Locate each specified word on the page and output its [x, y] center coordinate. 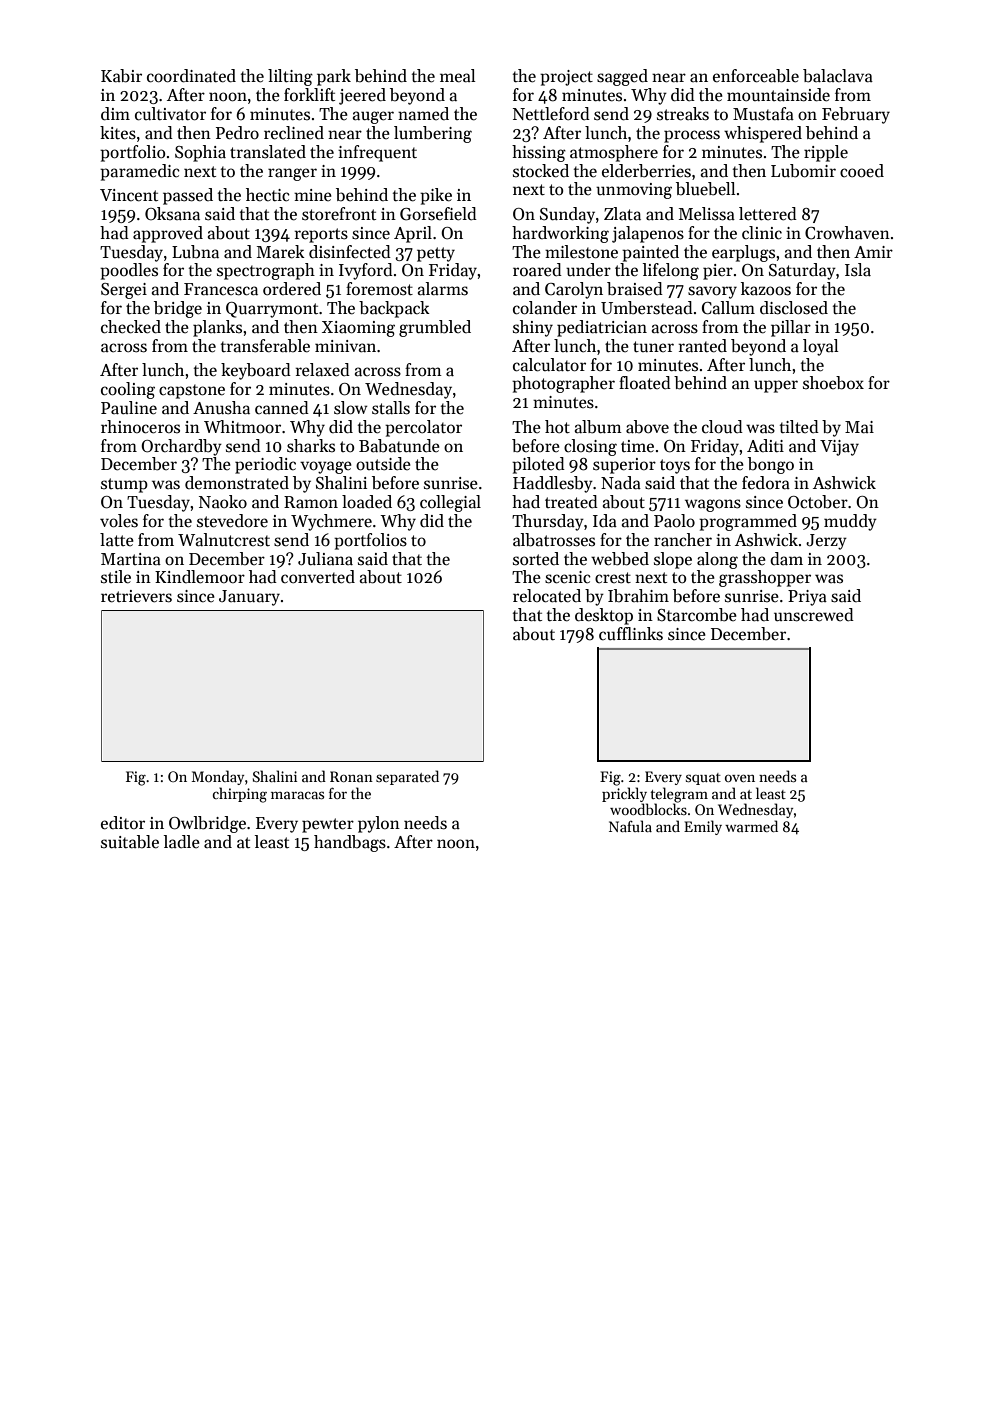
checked [131, 327]
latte [117, 540]
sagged [622, 77]
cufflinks [631, 634]
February [856, 115]
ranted [702, 346]
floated [645, 383]
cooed [862, 171]
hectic [268, 195]
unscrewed [814, 615]
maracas [297, 795]
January [249, 598]
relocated [547, 596]
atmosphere [614, 153]
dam [786, 559]
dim [115, 114]
